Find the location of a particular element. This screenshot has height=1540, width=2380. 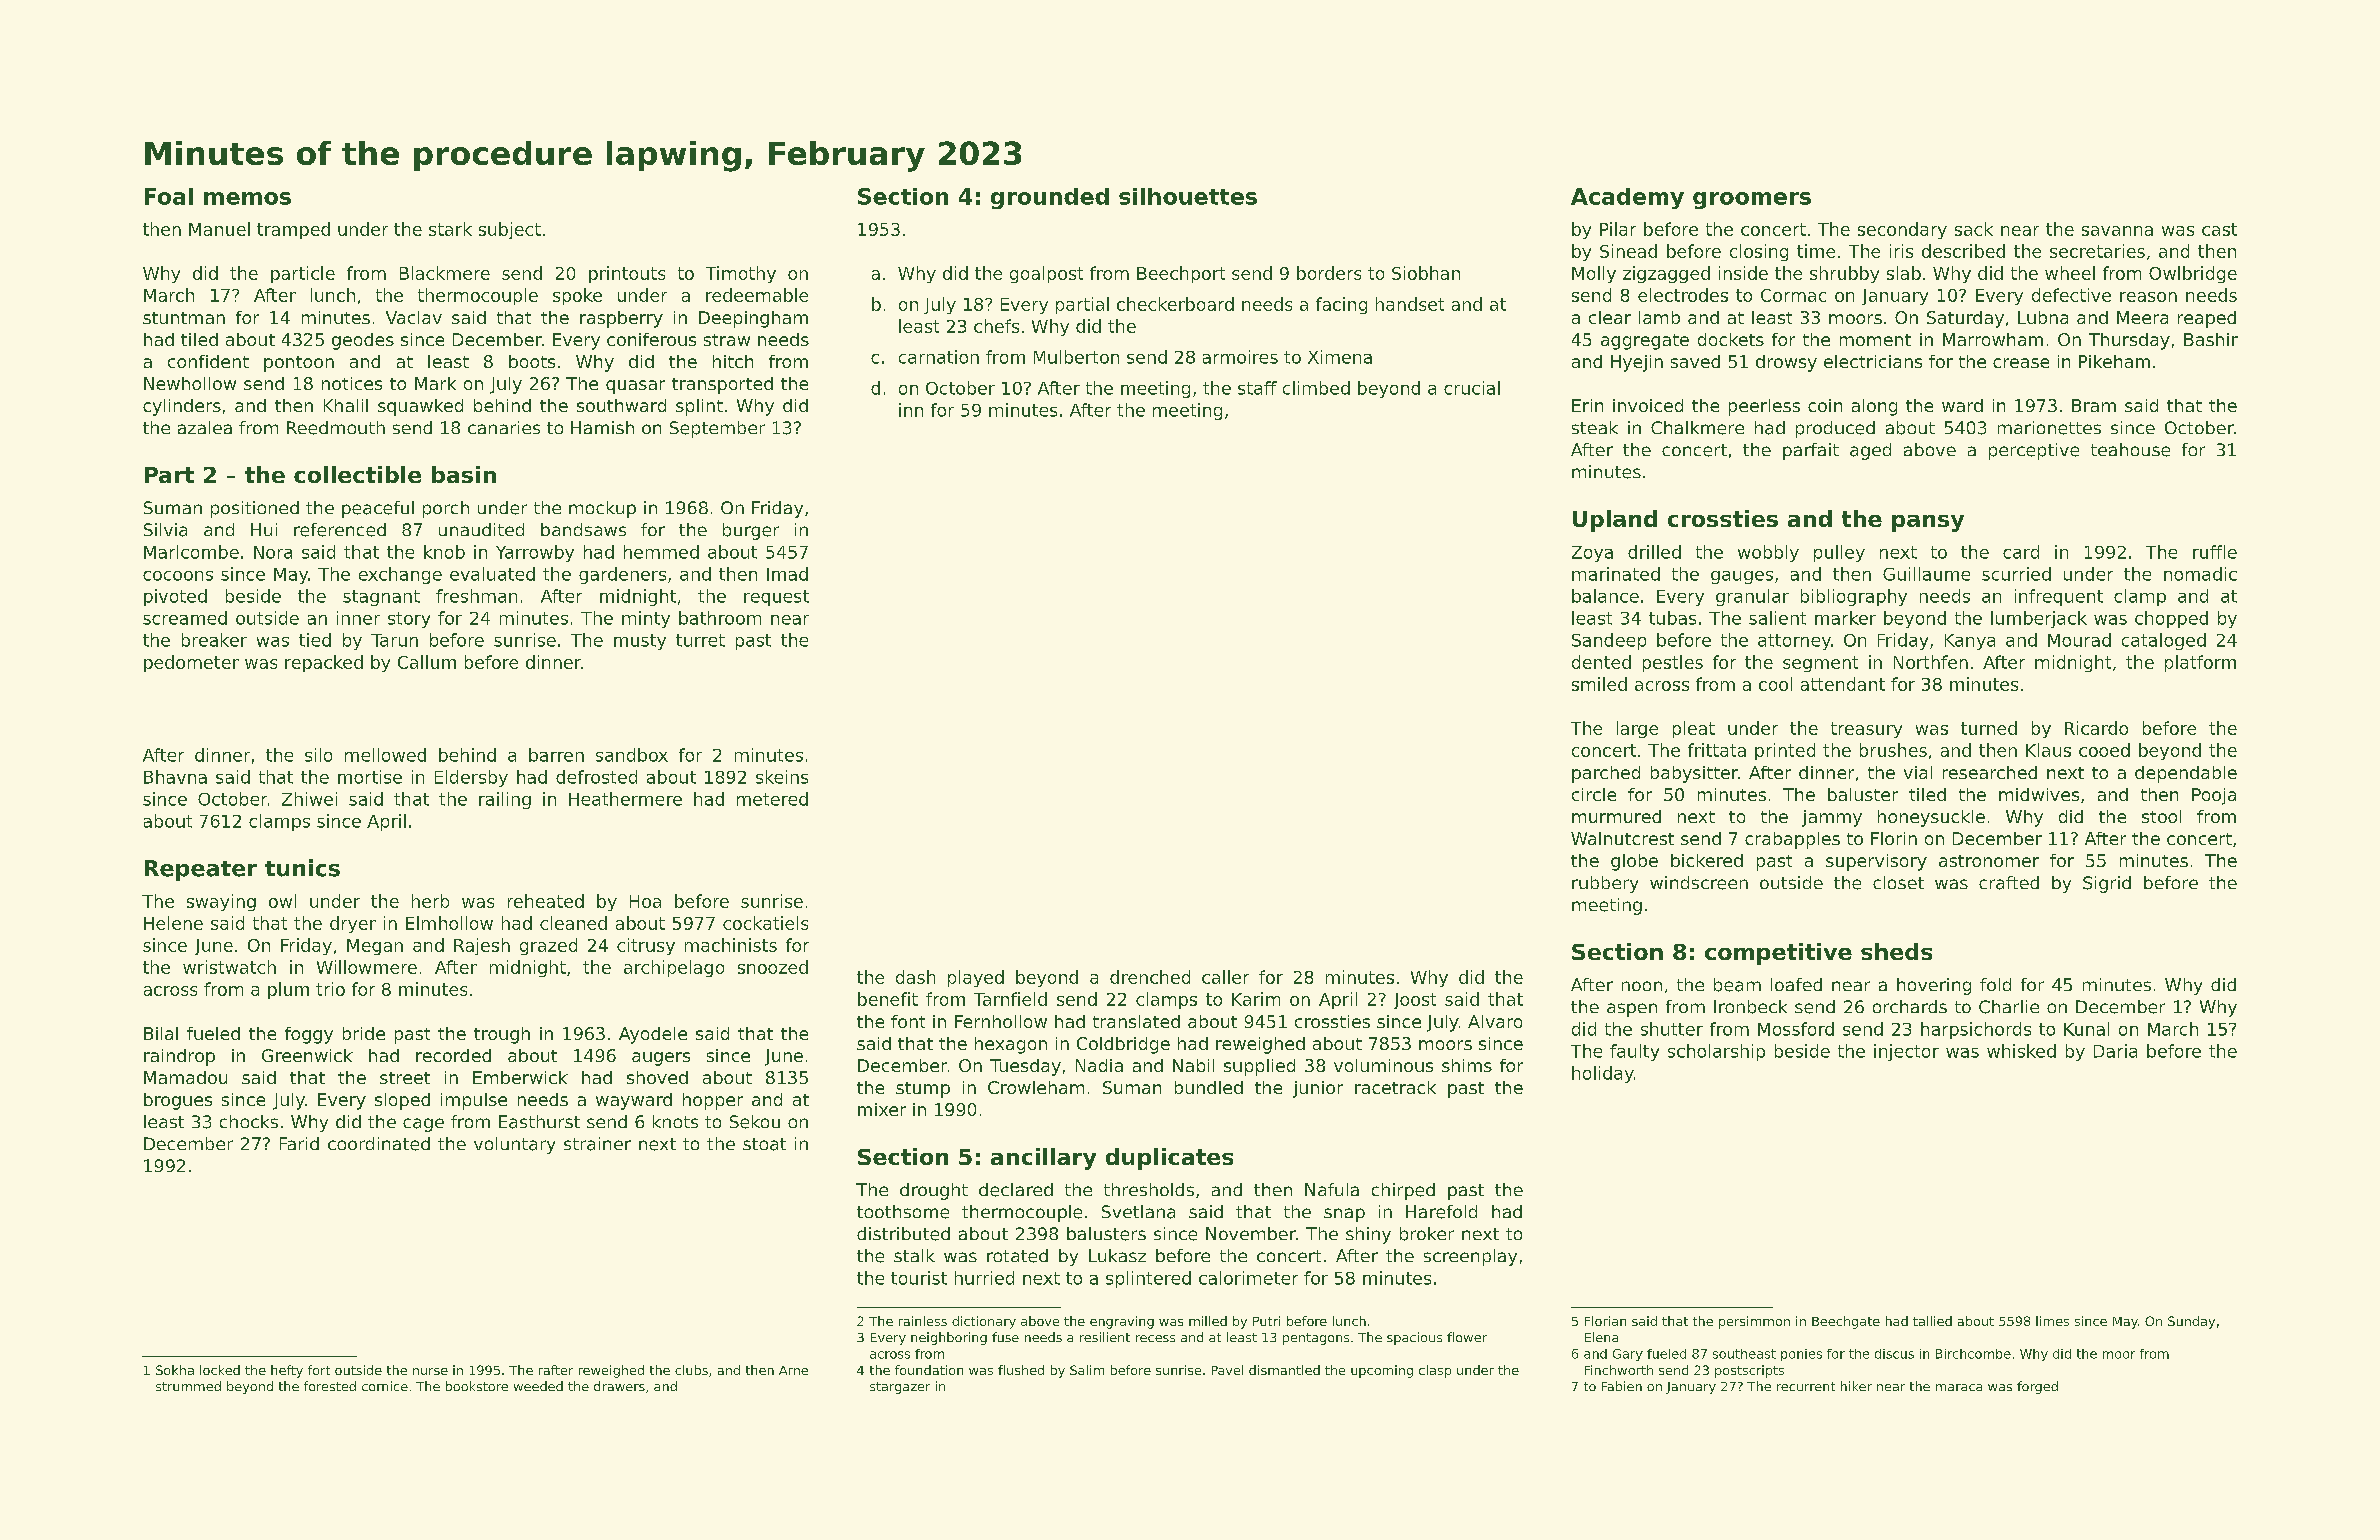

Imad is located at coordinates (787, 574).
